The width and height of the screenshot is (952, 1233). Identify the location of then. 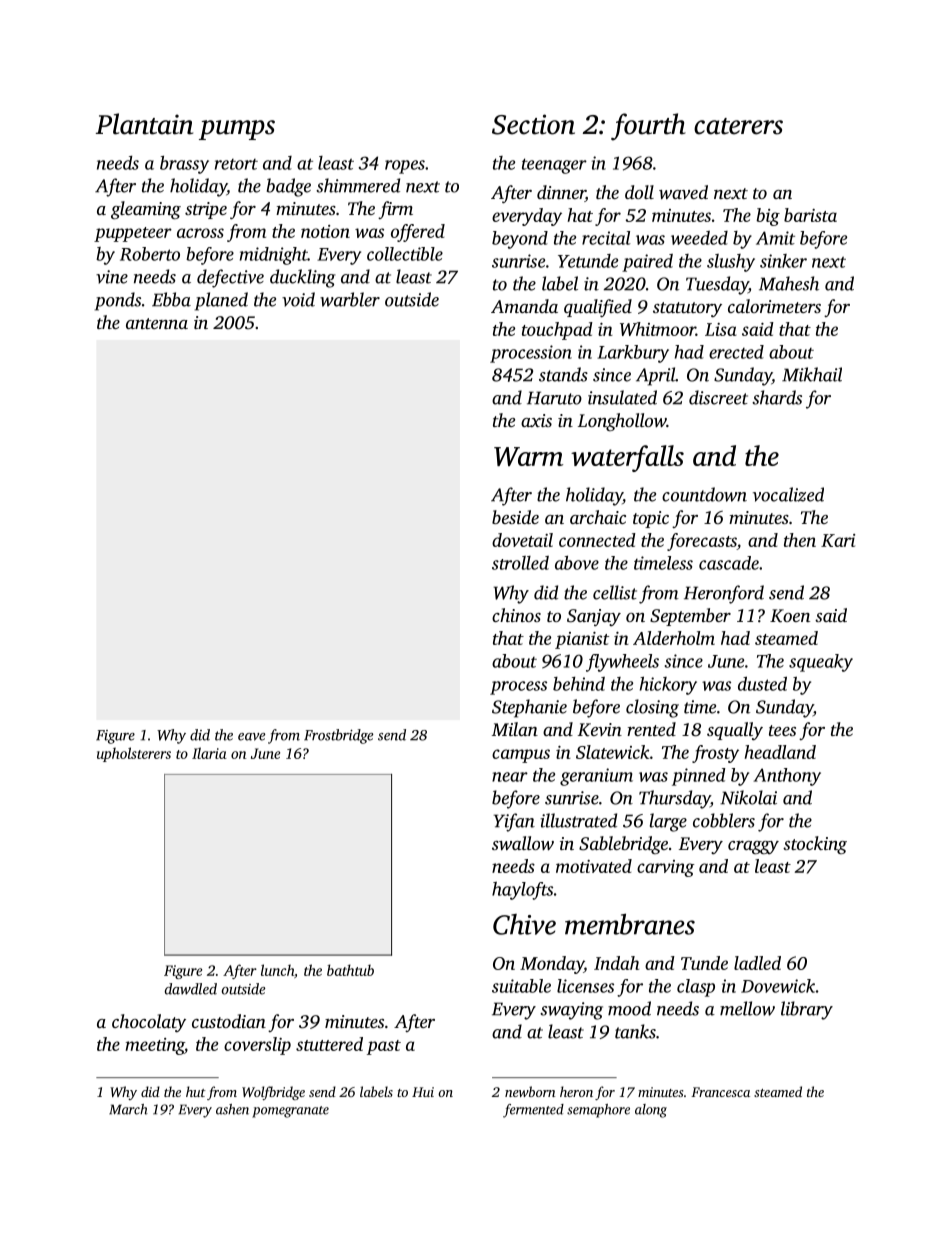
(800, 540).
